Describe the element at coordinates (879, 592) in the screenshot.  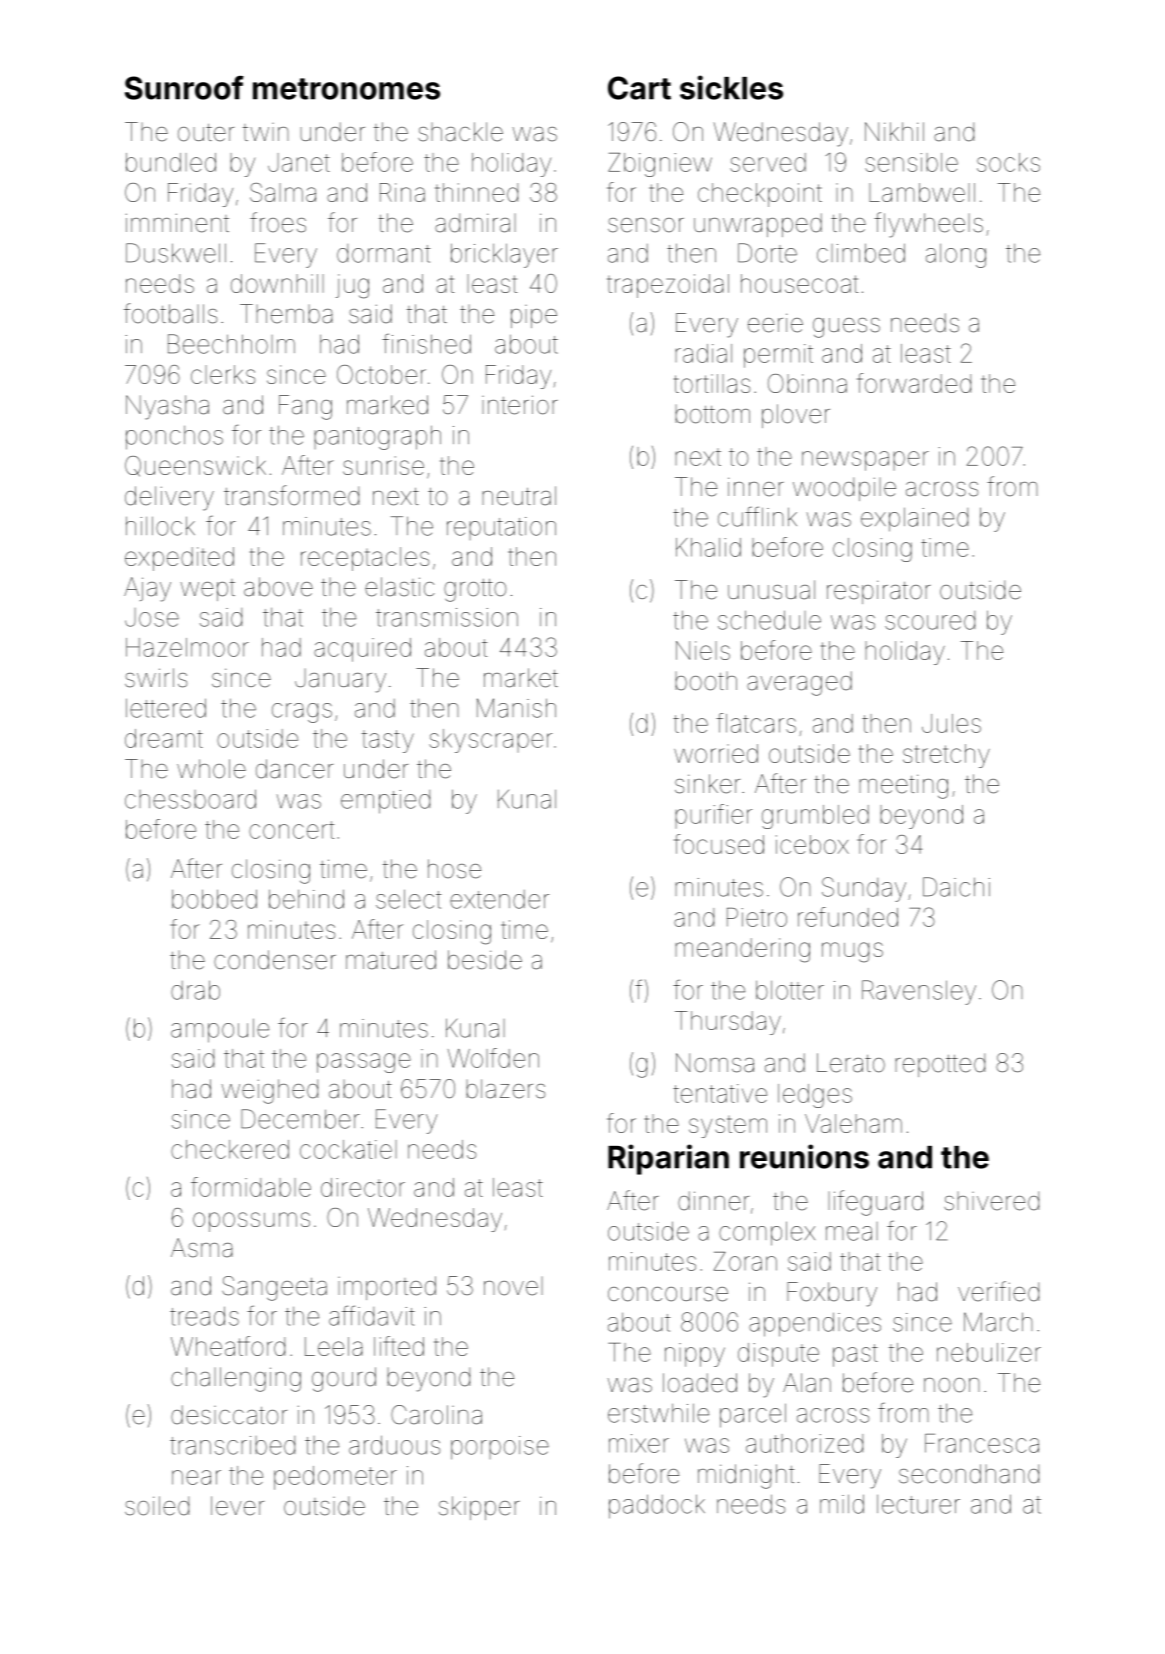
I see `respirator` at that location.
